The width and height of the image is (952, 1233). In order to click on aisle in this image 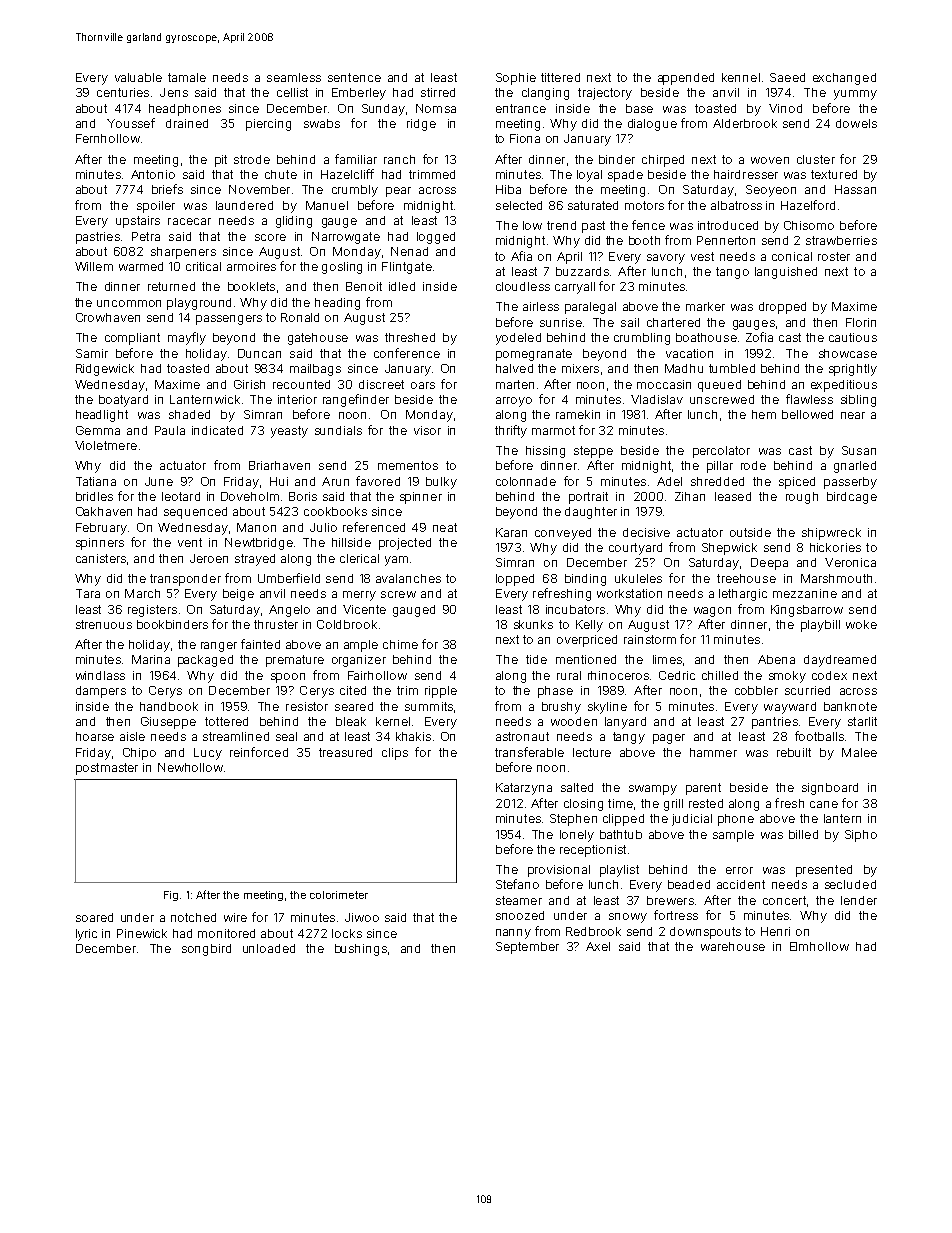, I will do `click(132, 736)`.
